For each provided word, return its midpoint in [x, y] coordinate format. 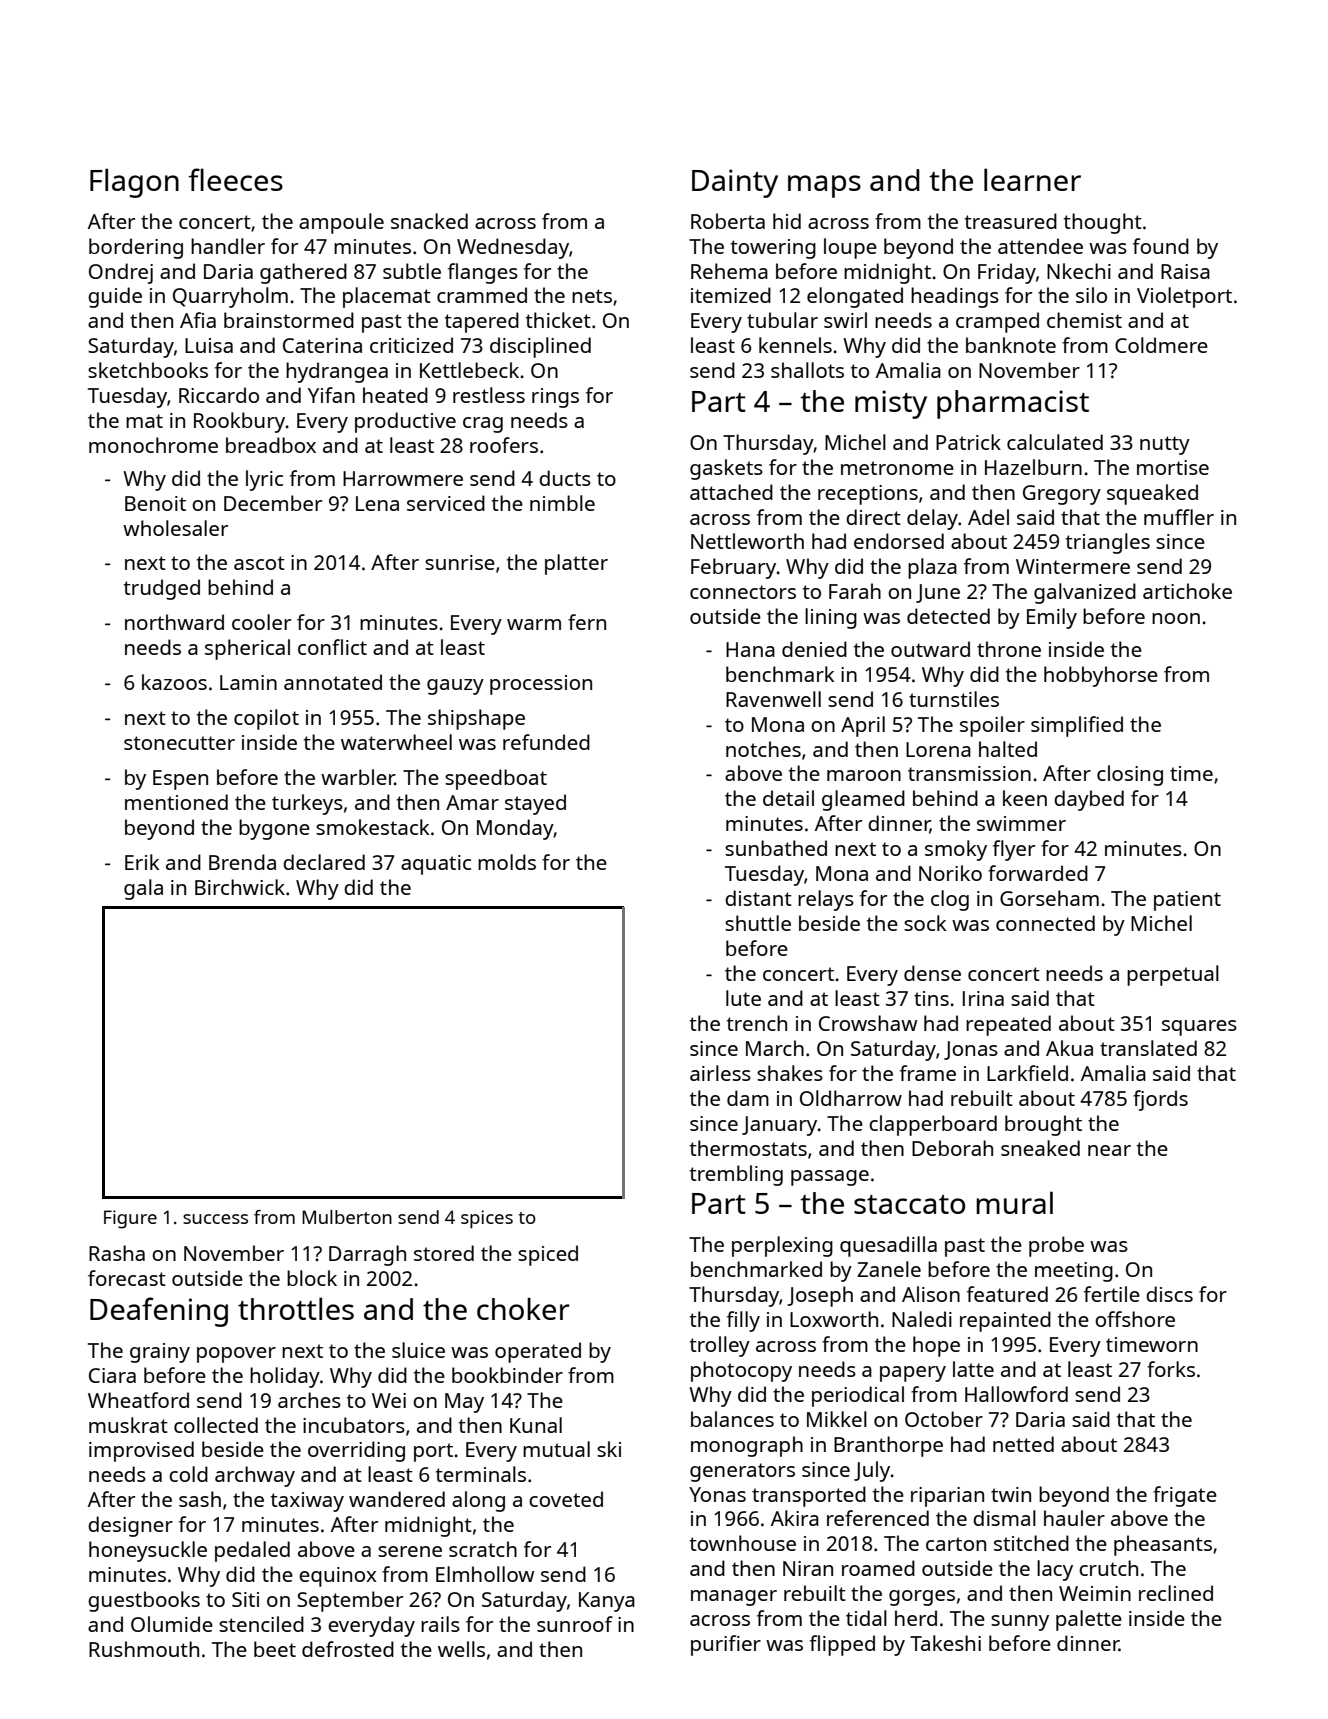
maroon [864, 775]
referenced [878, 1518]
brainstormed [289, 320]
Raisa [1185, 271]
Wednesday [513, 248]
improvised [141, 1451]
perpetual [1173, 975]
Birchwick [240, 887]
